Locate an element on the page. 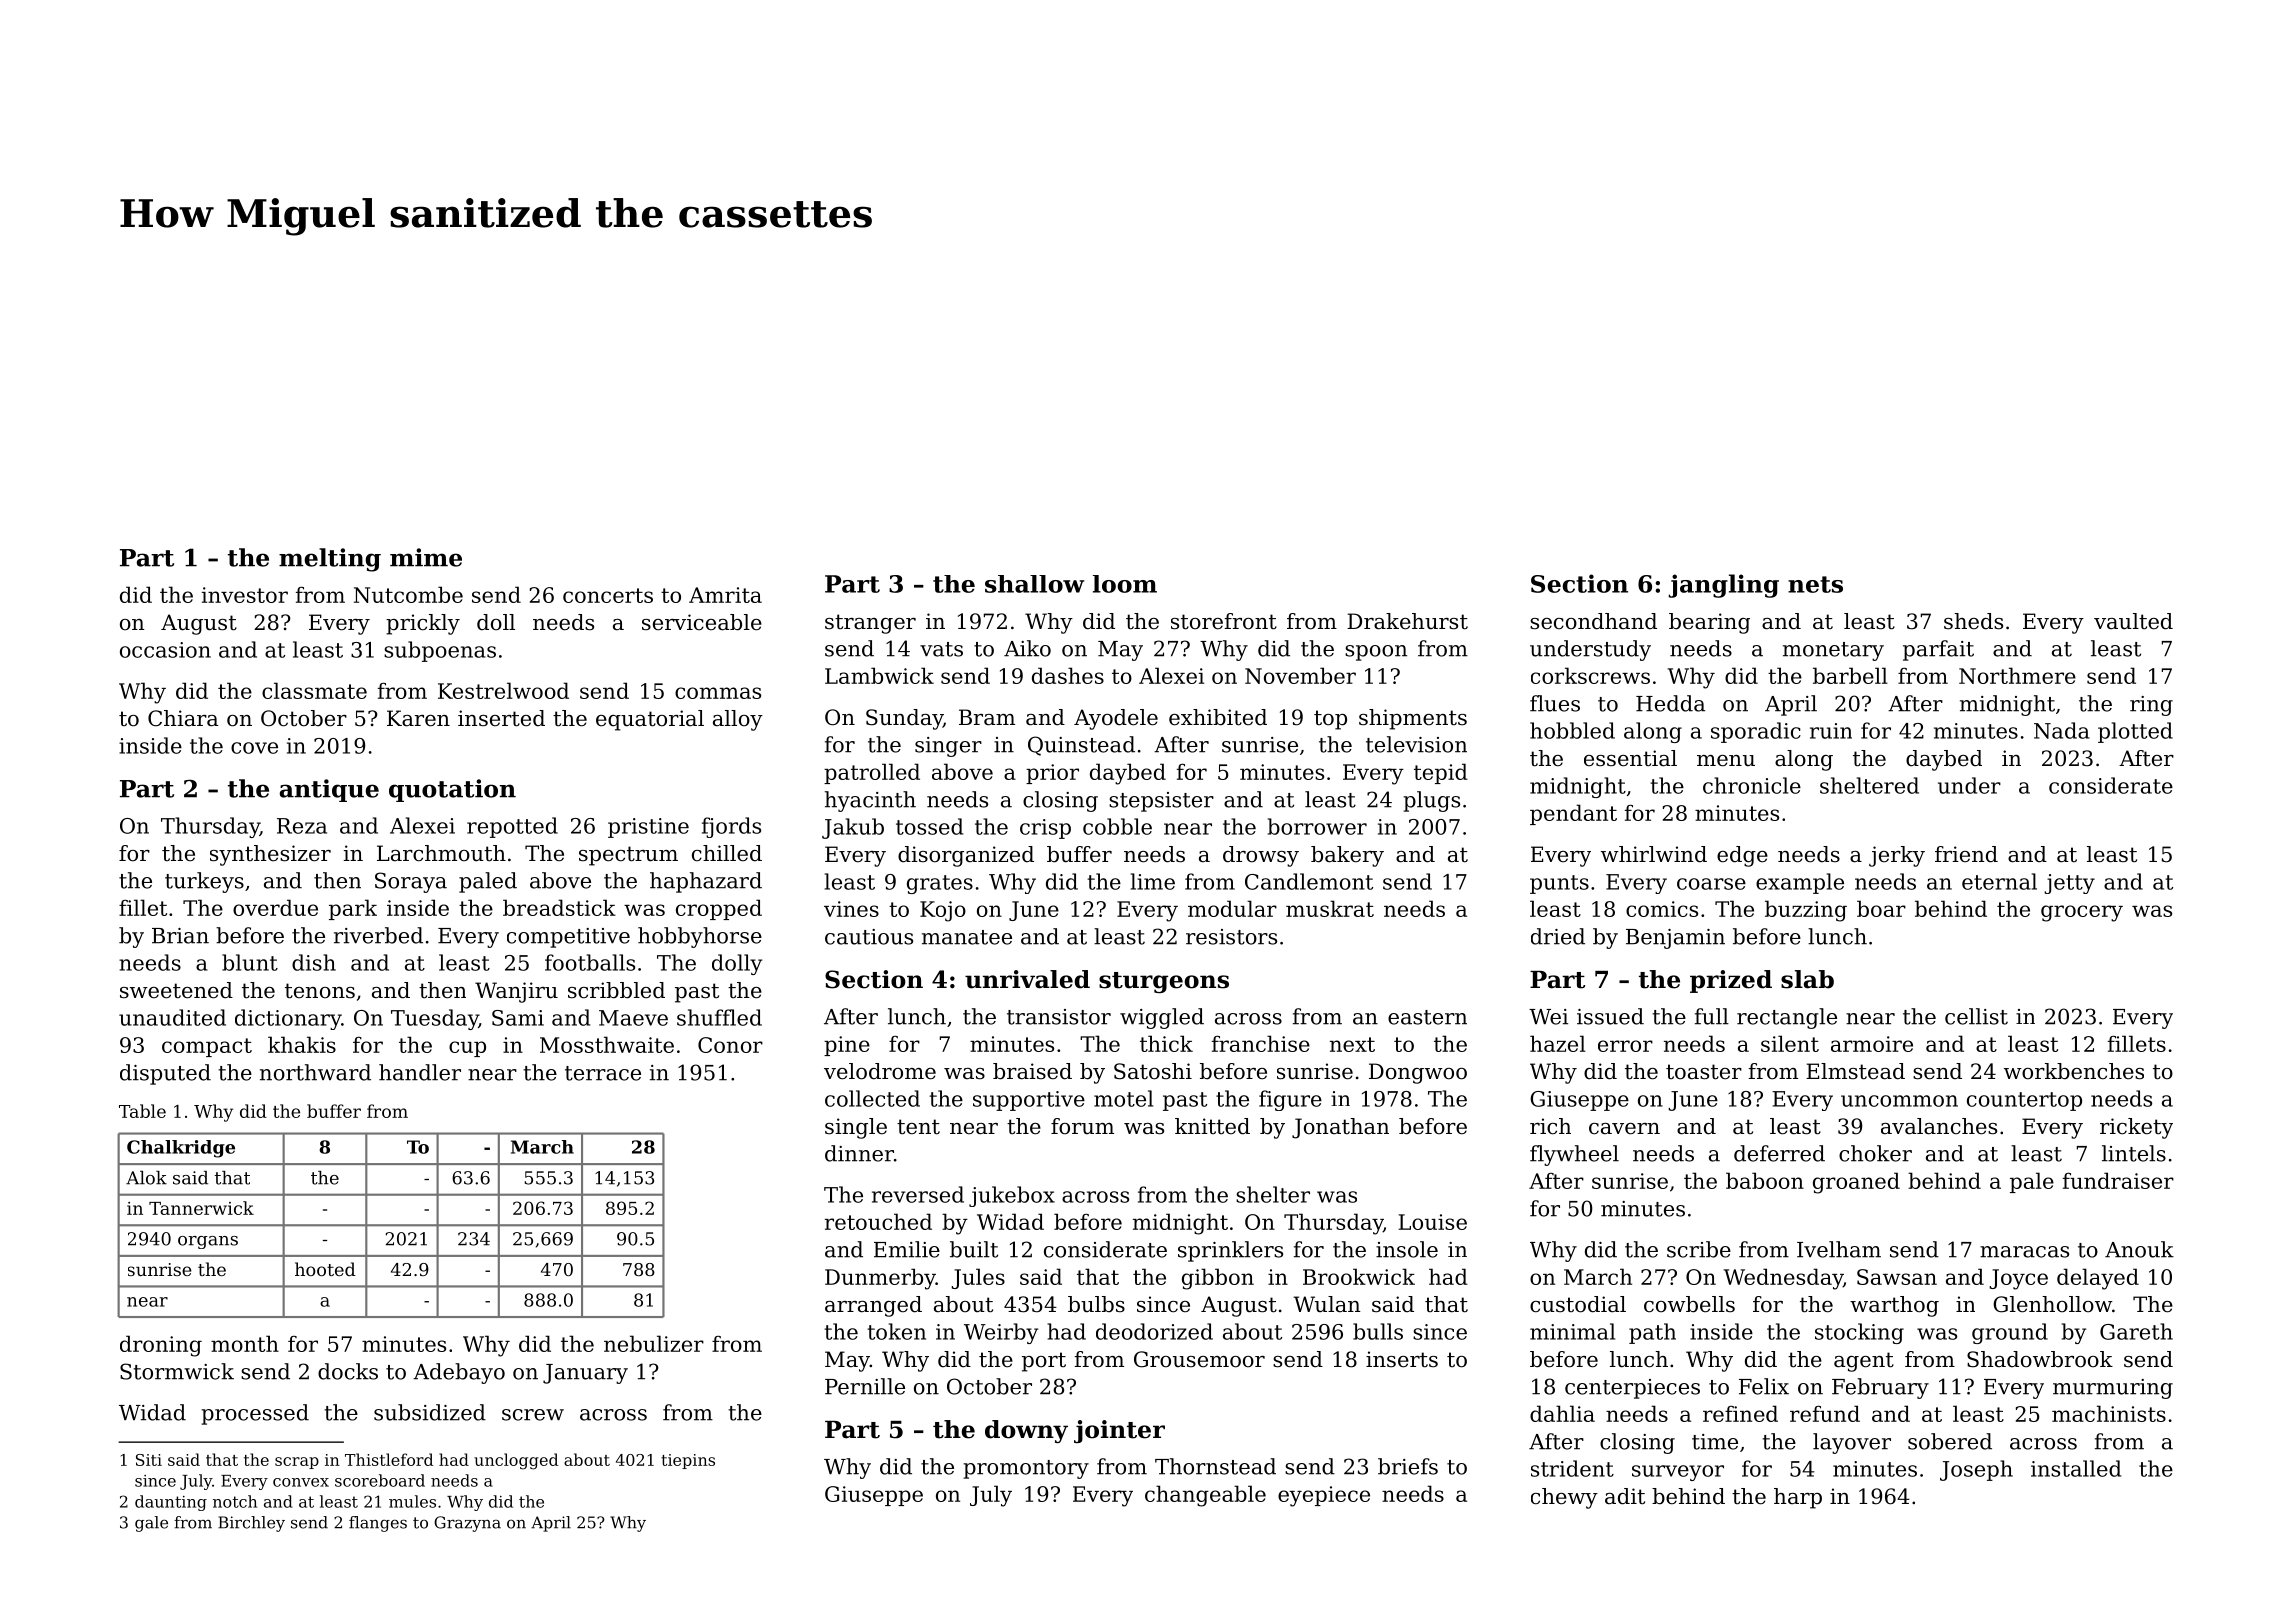  Jonathan is located at coordinates (1340, 1128).
